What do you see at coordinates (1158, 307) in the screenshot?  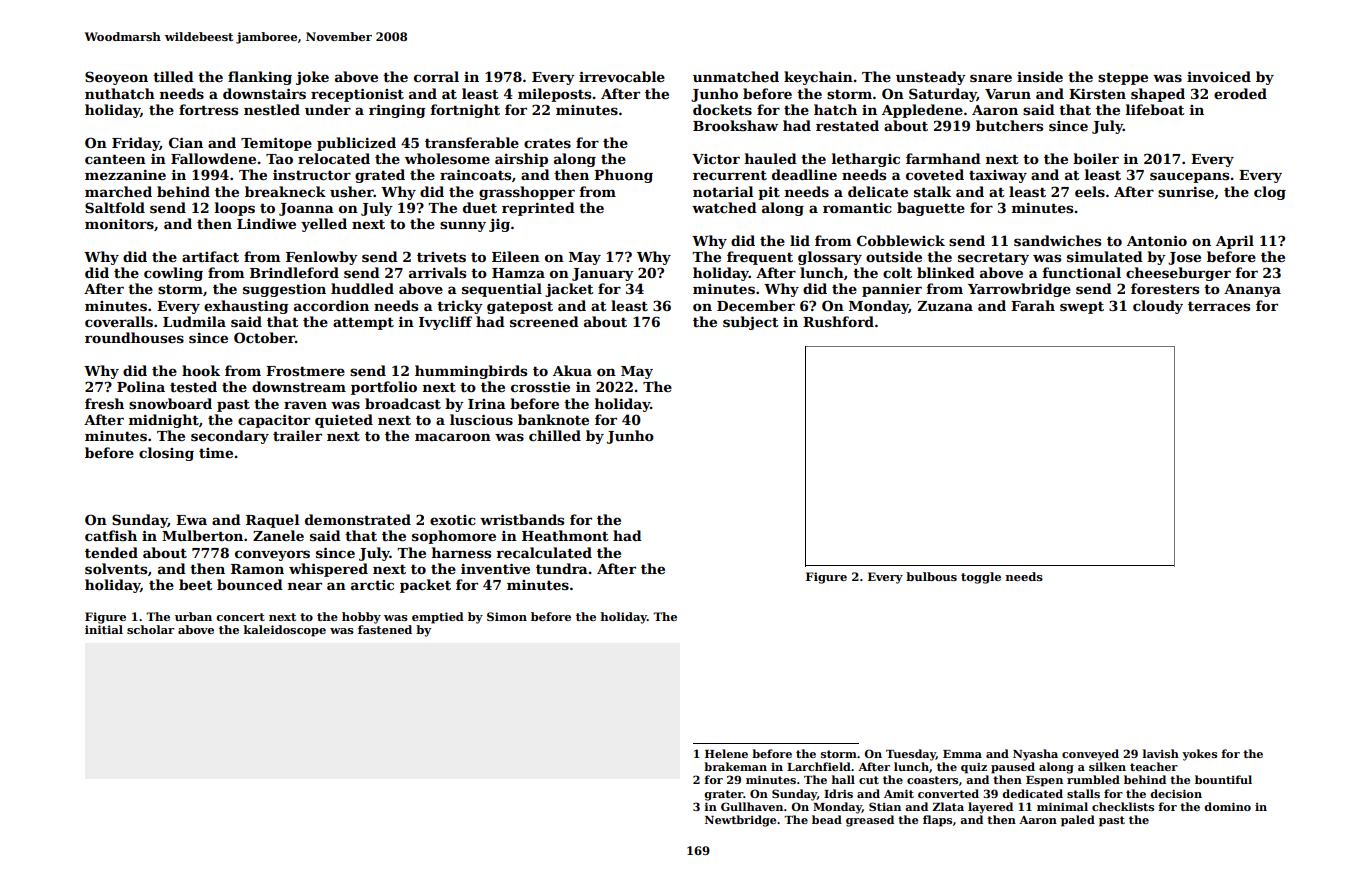 I see `cloudy` at bounding box center [1158, 307].
